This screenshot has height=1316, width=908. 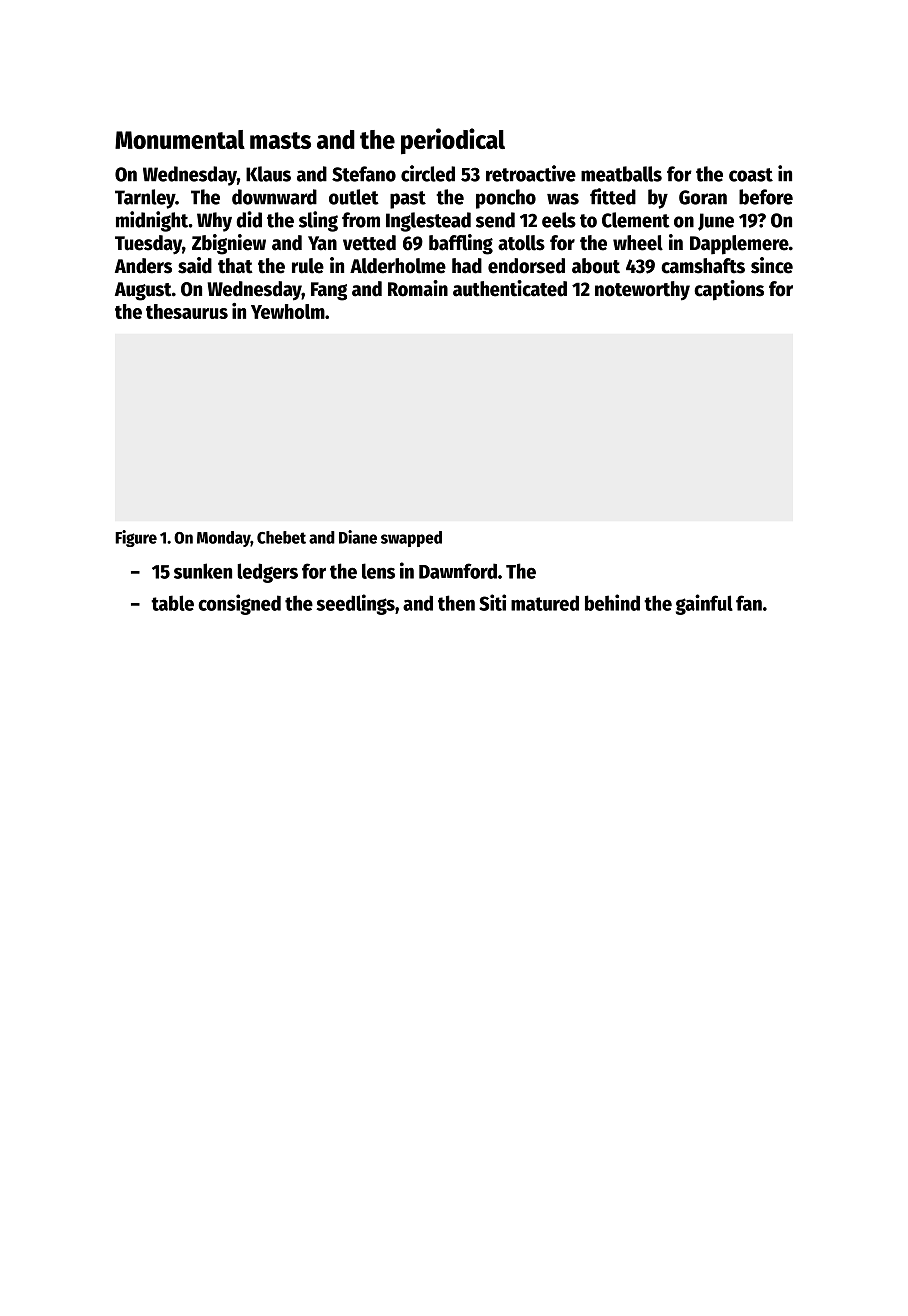 What do you see at coordinates (729, 290) in the screenshot?
I see `captions` at bounding box center [729, 290].
